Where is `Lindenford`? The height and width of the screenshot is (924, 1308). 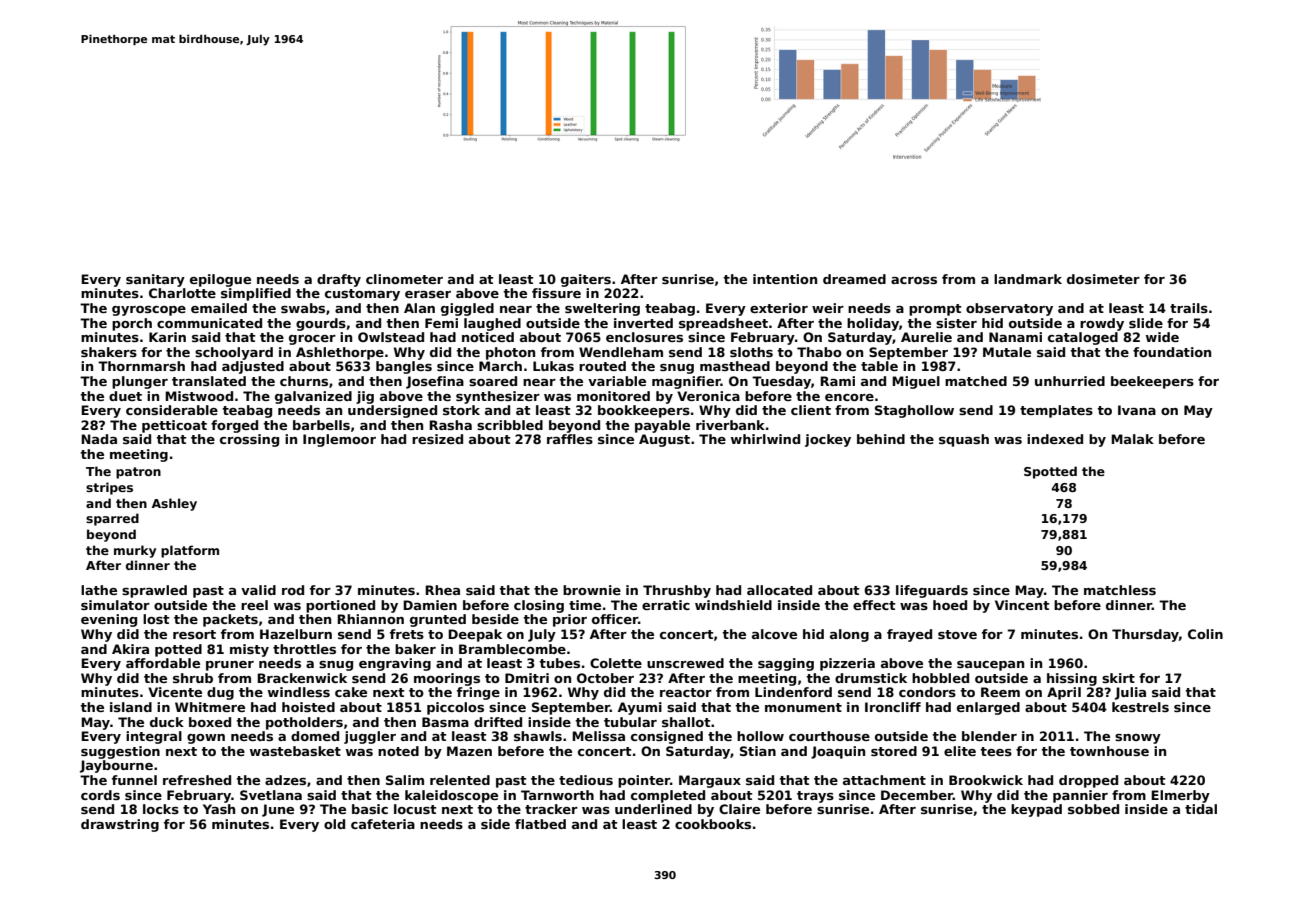 Lindenford is located at coordinates (793, 692).
